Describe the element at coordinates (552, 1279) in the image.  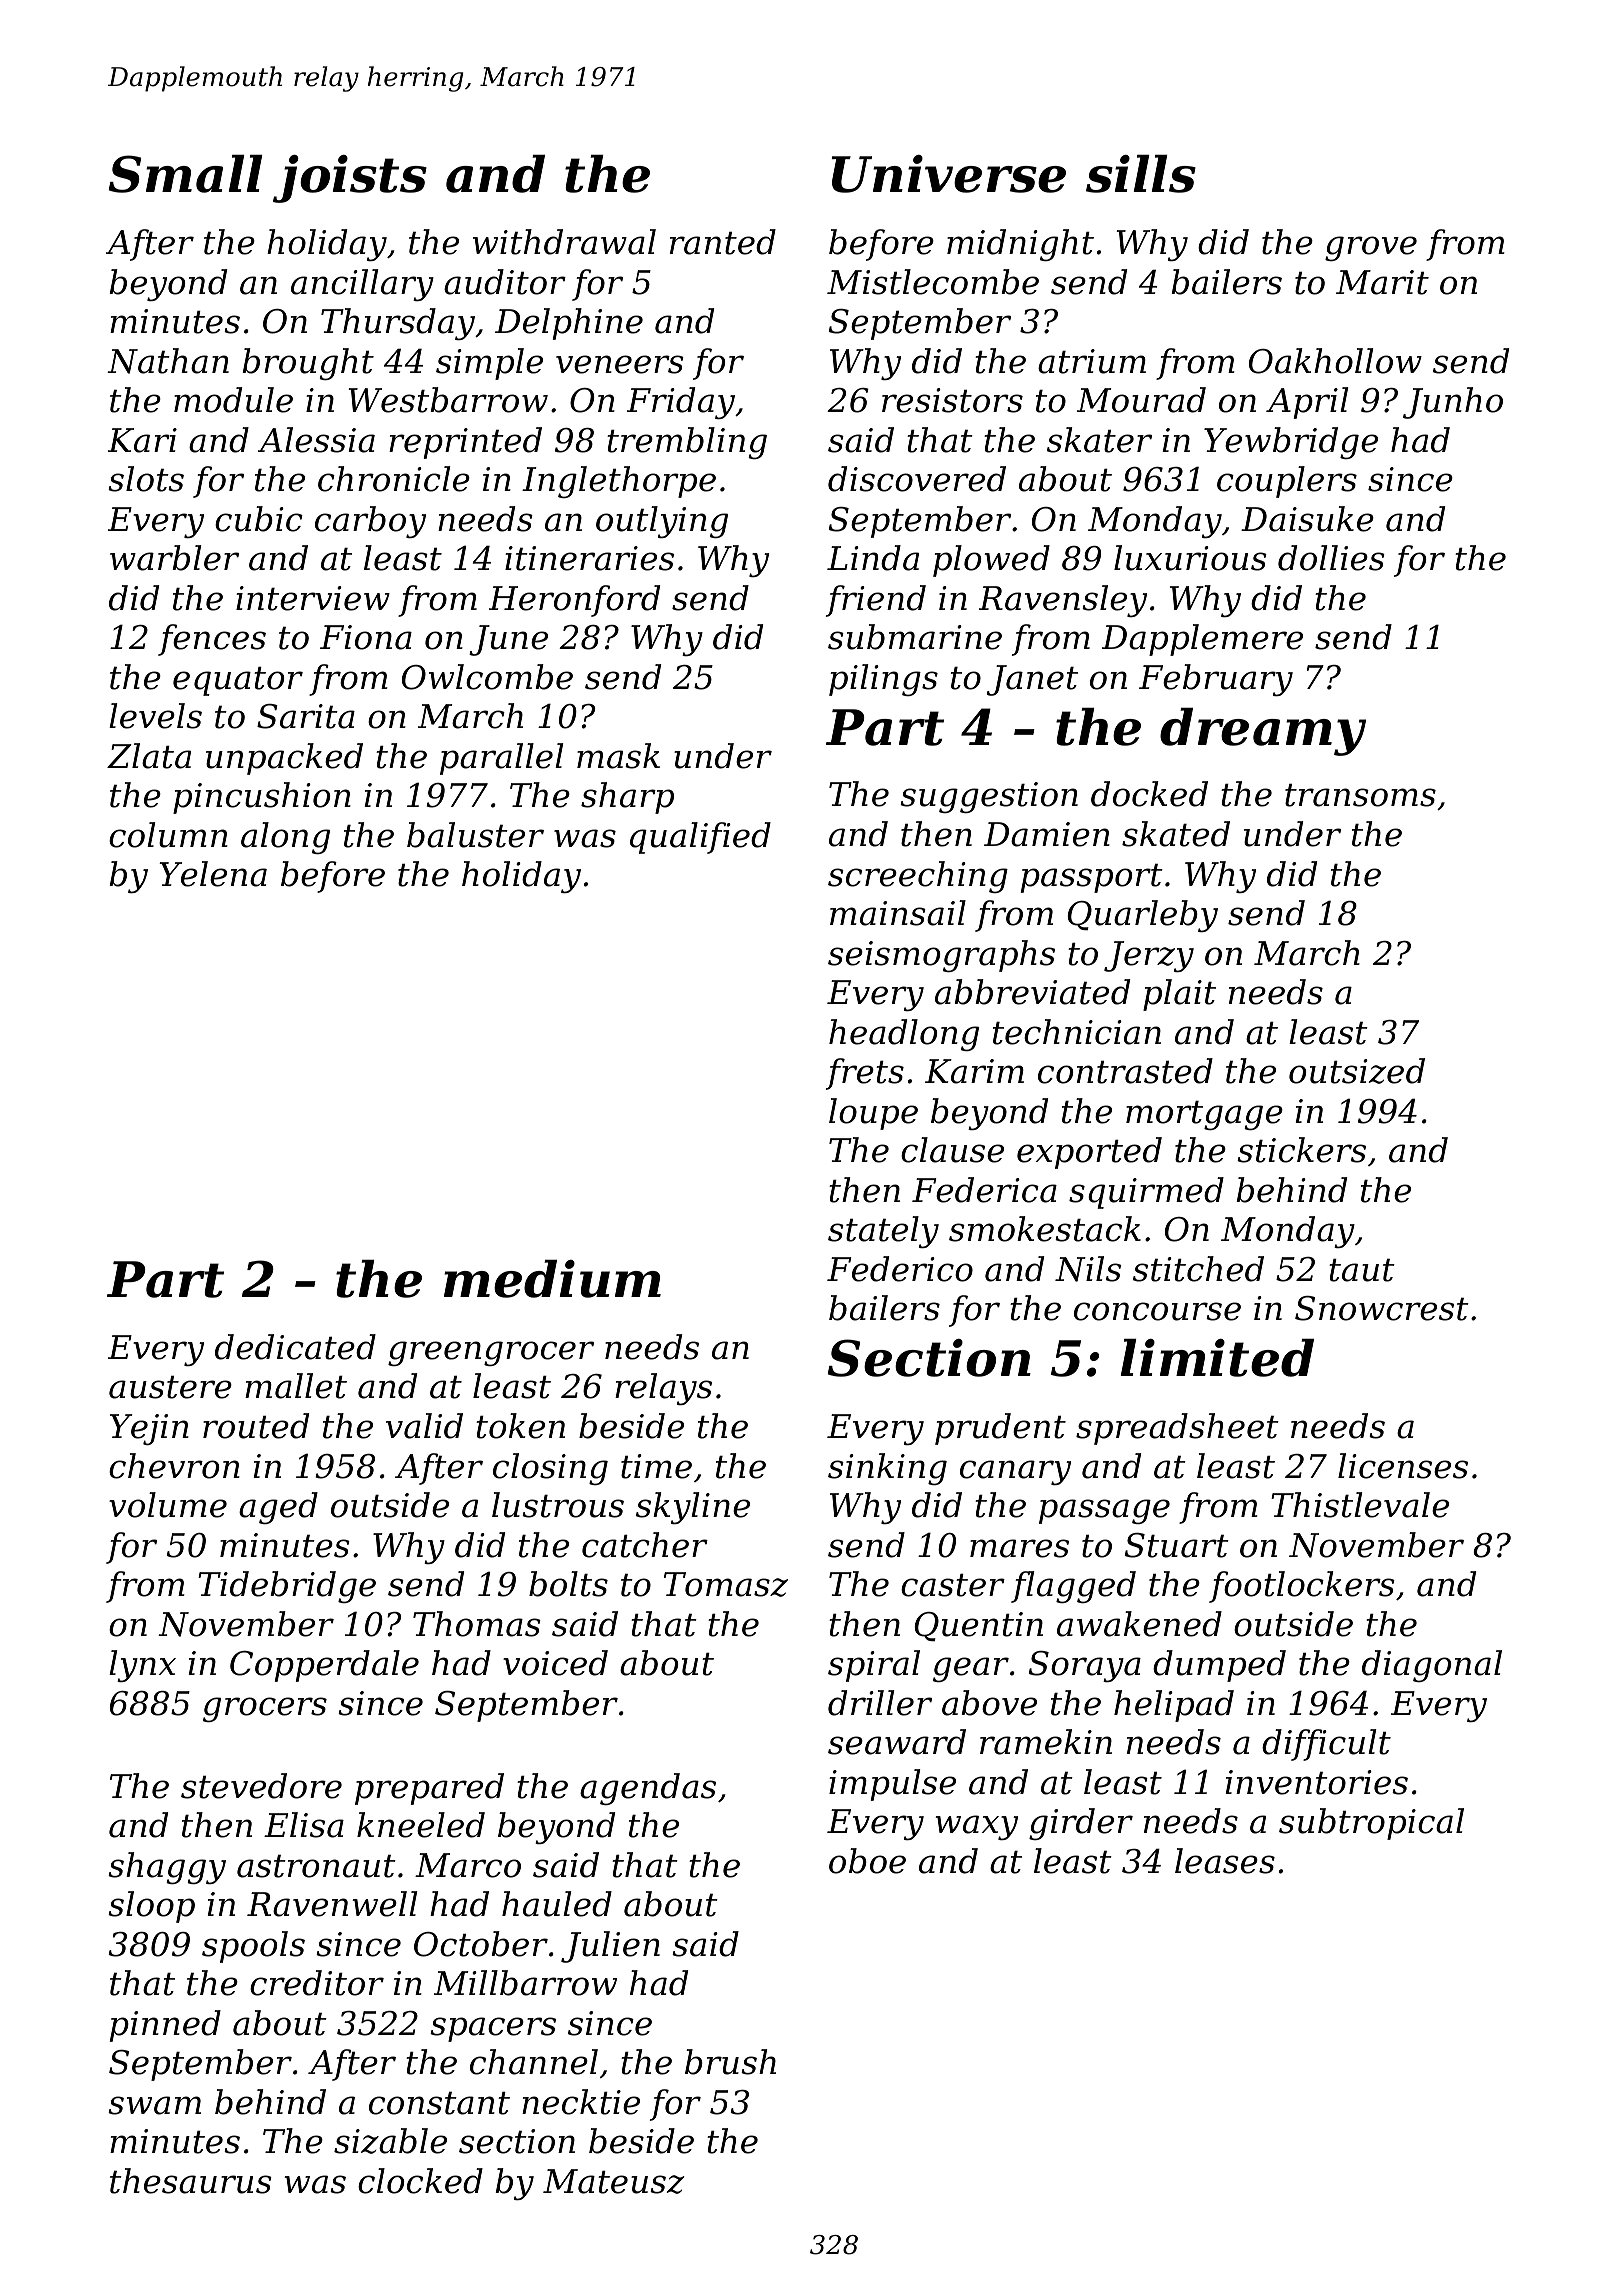
I see `medium` at that location.
